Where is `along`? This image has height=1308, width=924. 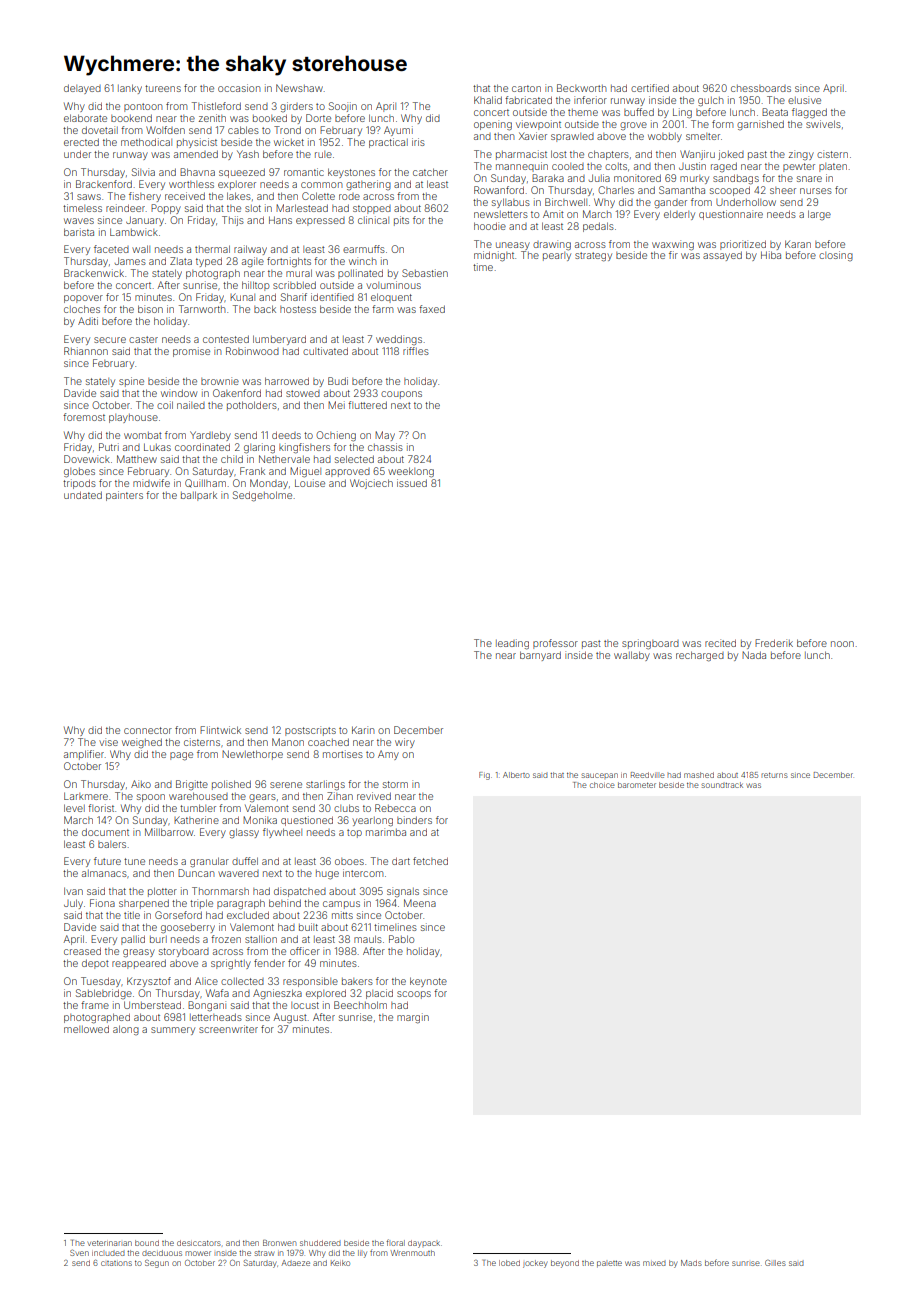
along is located at coordinates (126, 1030).
